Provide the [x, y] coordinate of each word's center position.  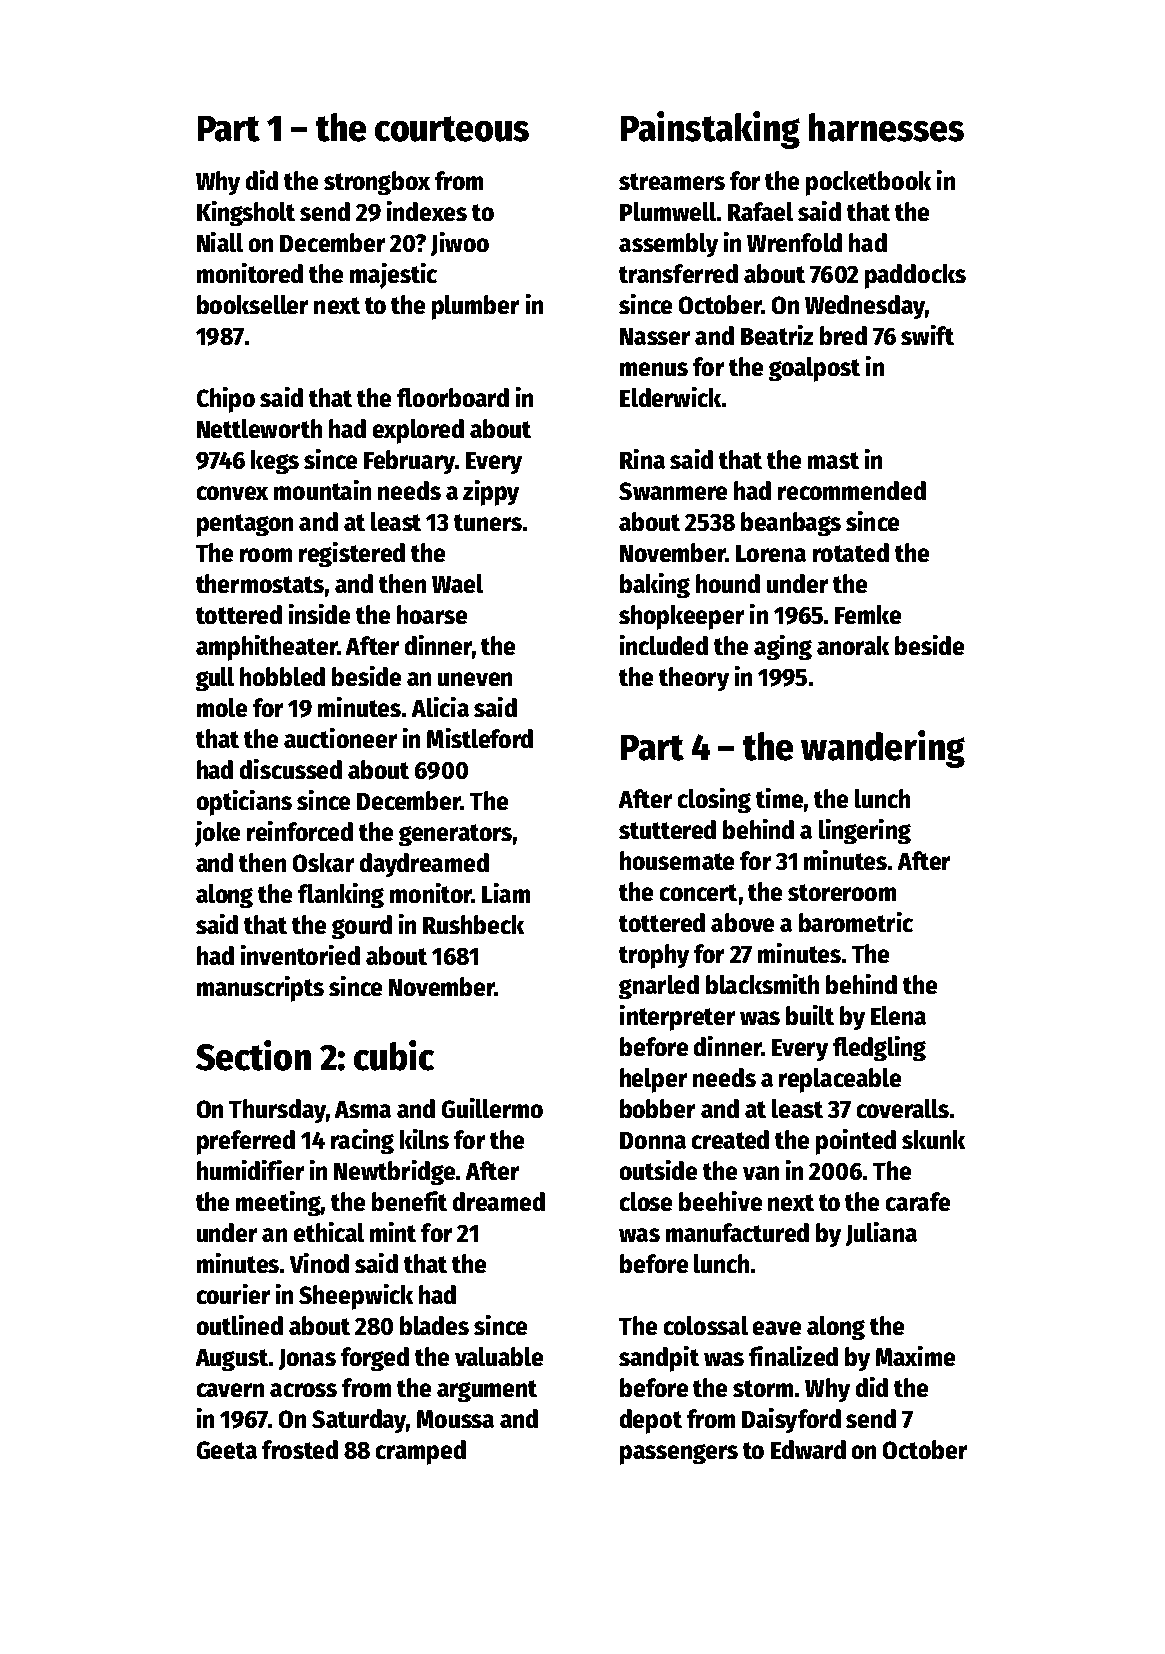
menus [654, 369]
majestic [393, 276]
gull [215, 679]
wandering [883, 749]
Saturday [359, 1421]
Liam [506, 893]
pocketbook [868, 183]
